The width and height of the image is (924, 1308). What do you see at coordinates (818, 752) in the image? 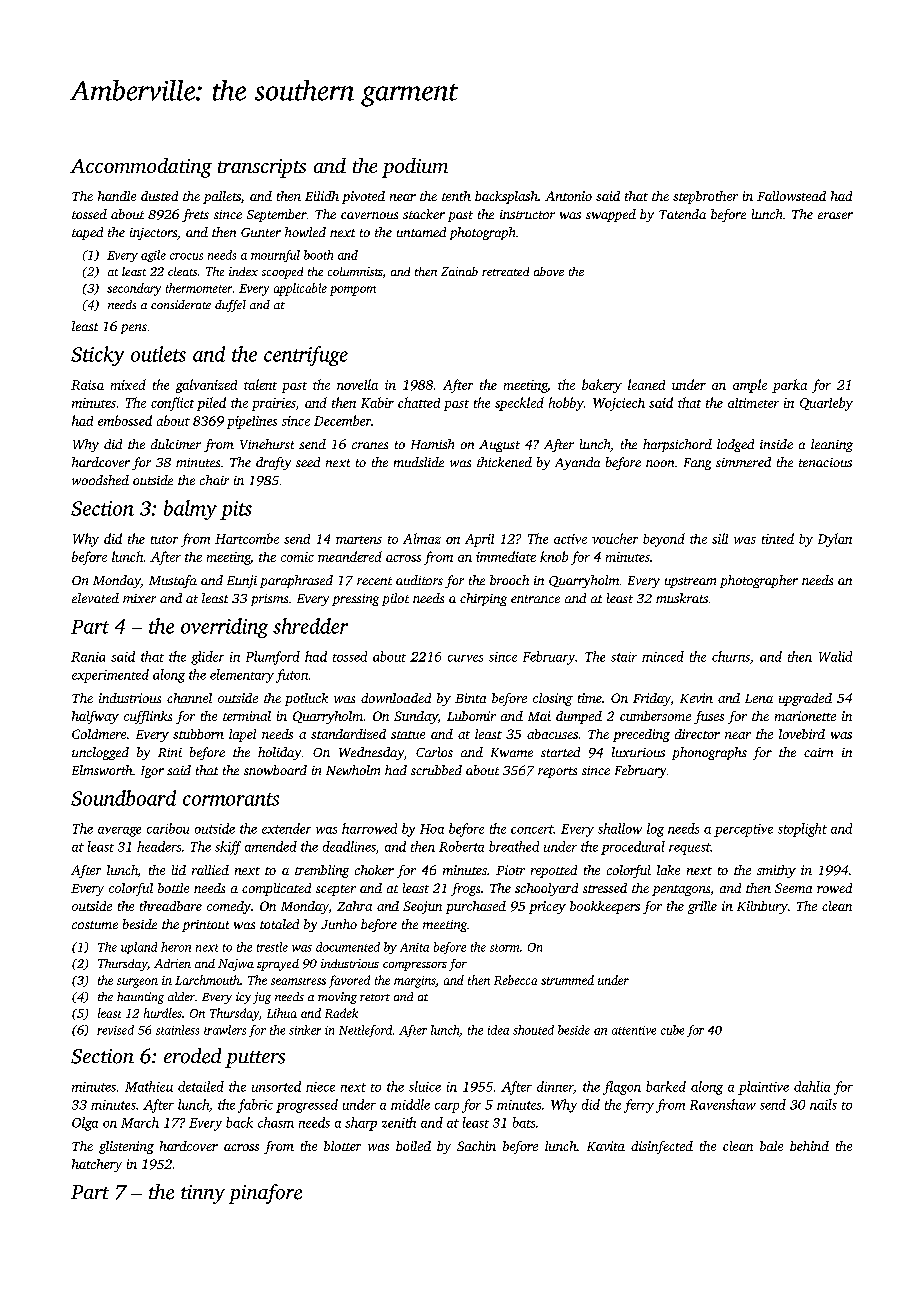
I see `cairn` at bounding box center [818, 752].
